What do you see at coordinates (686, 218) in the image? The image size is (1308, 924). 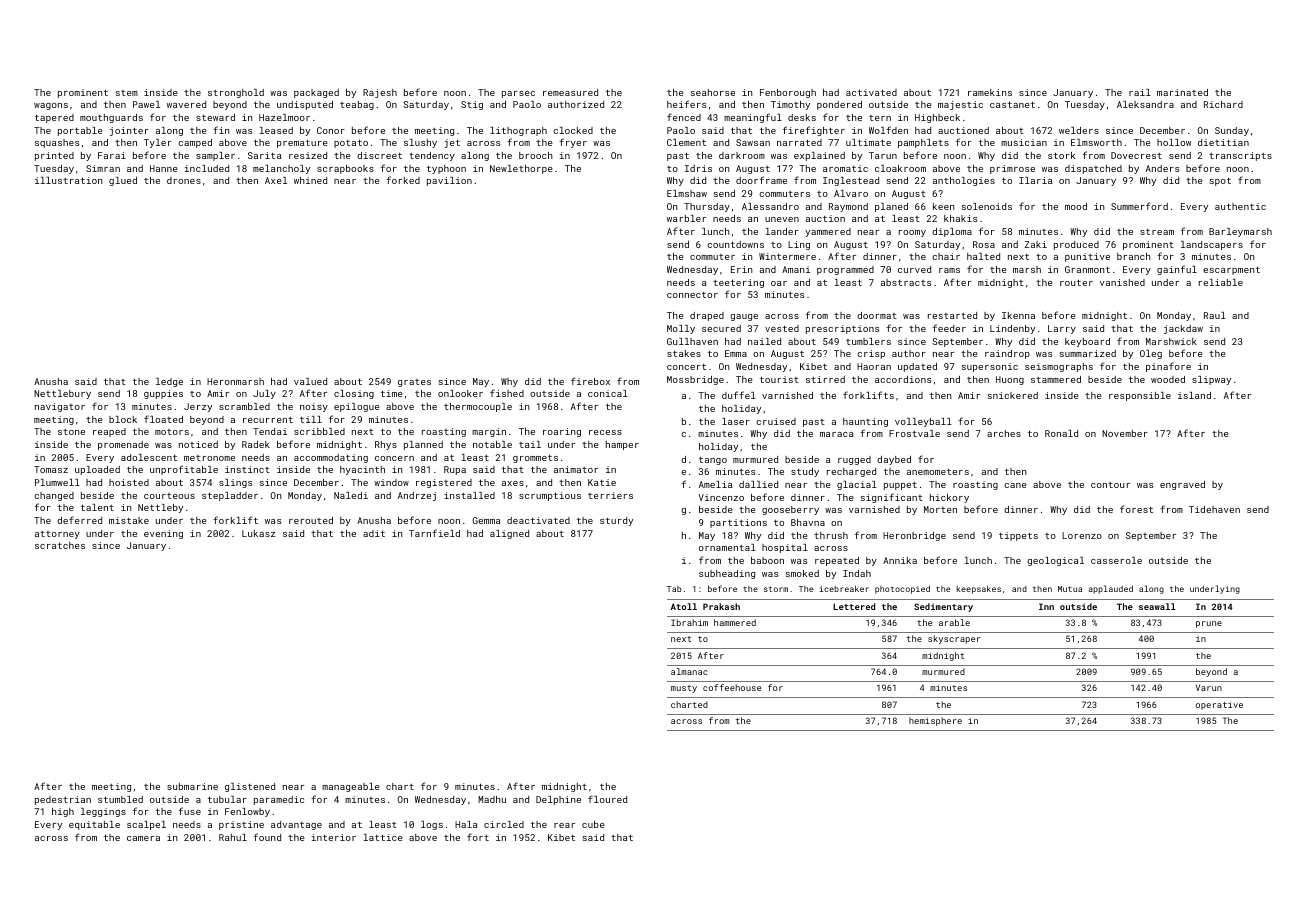 I see `warbler` at bounding box center [686, 218].
